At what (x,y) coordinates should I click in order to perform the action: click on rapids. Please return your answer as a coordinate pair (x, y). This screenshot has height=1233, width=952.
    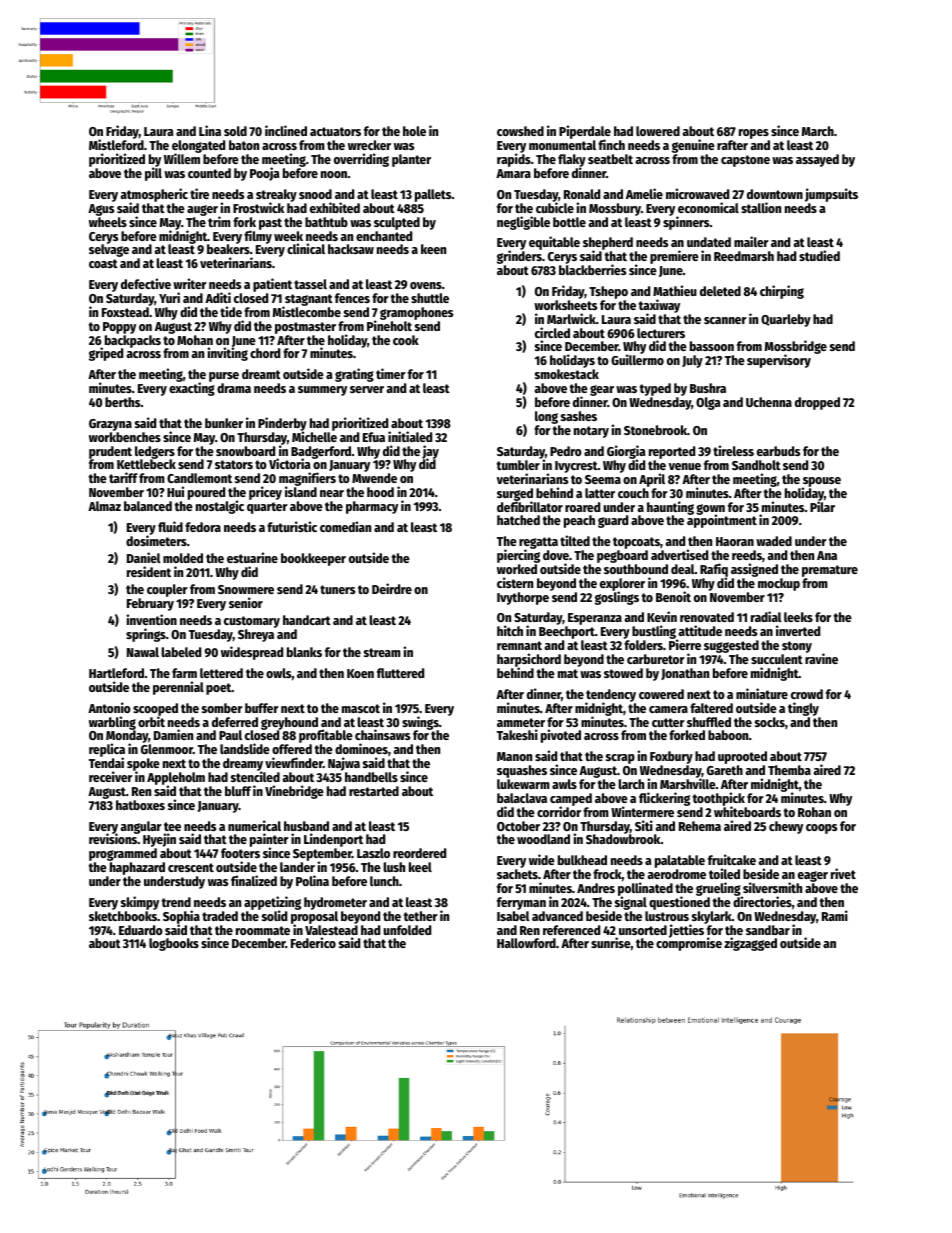
    Looking at the image, I should click on (514, 160).
